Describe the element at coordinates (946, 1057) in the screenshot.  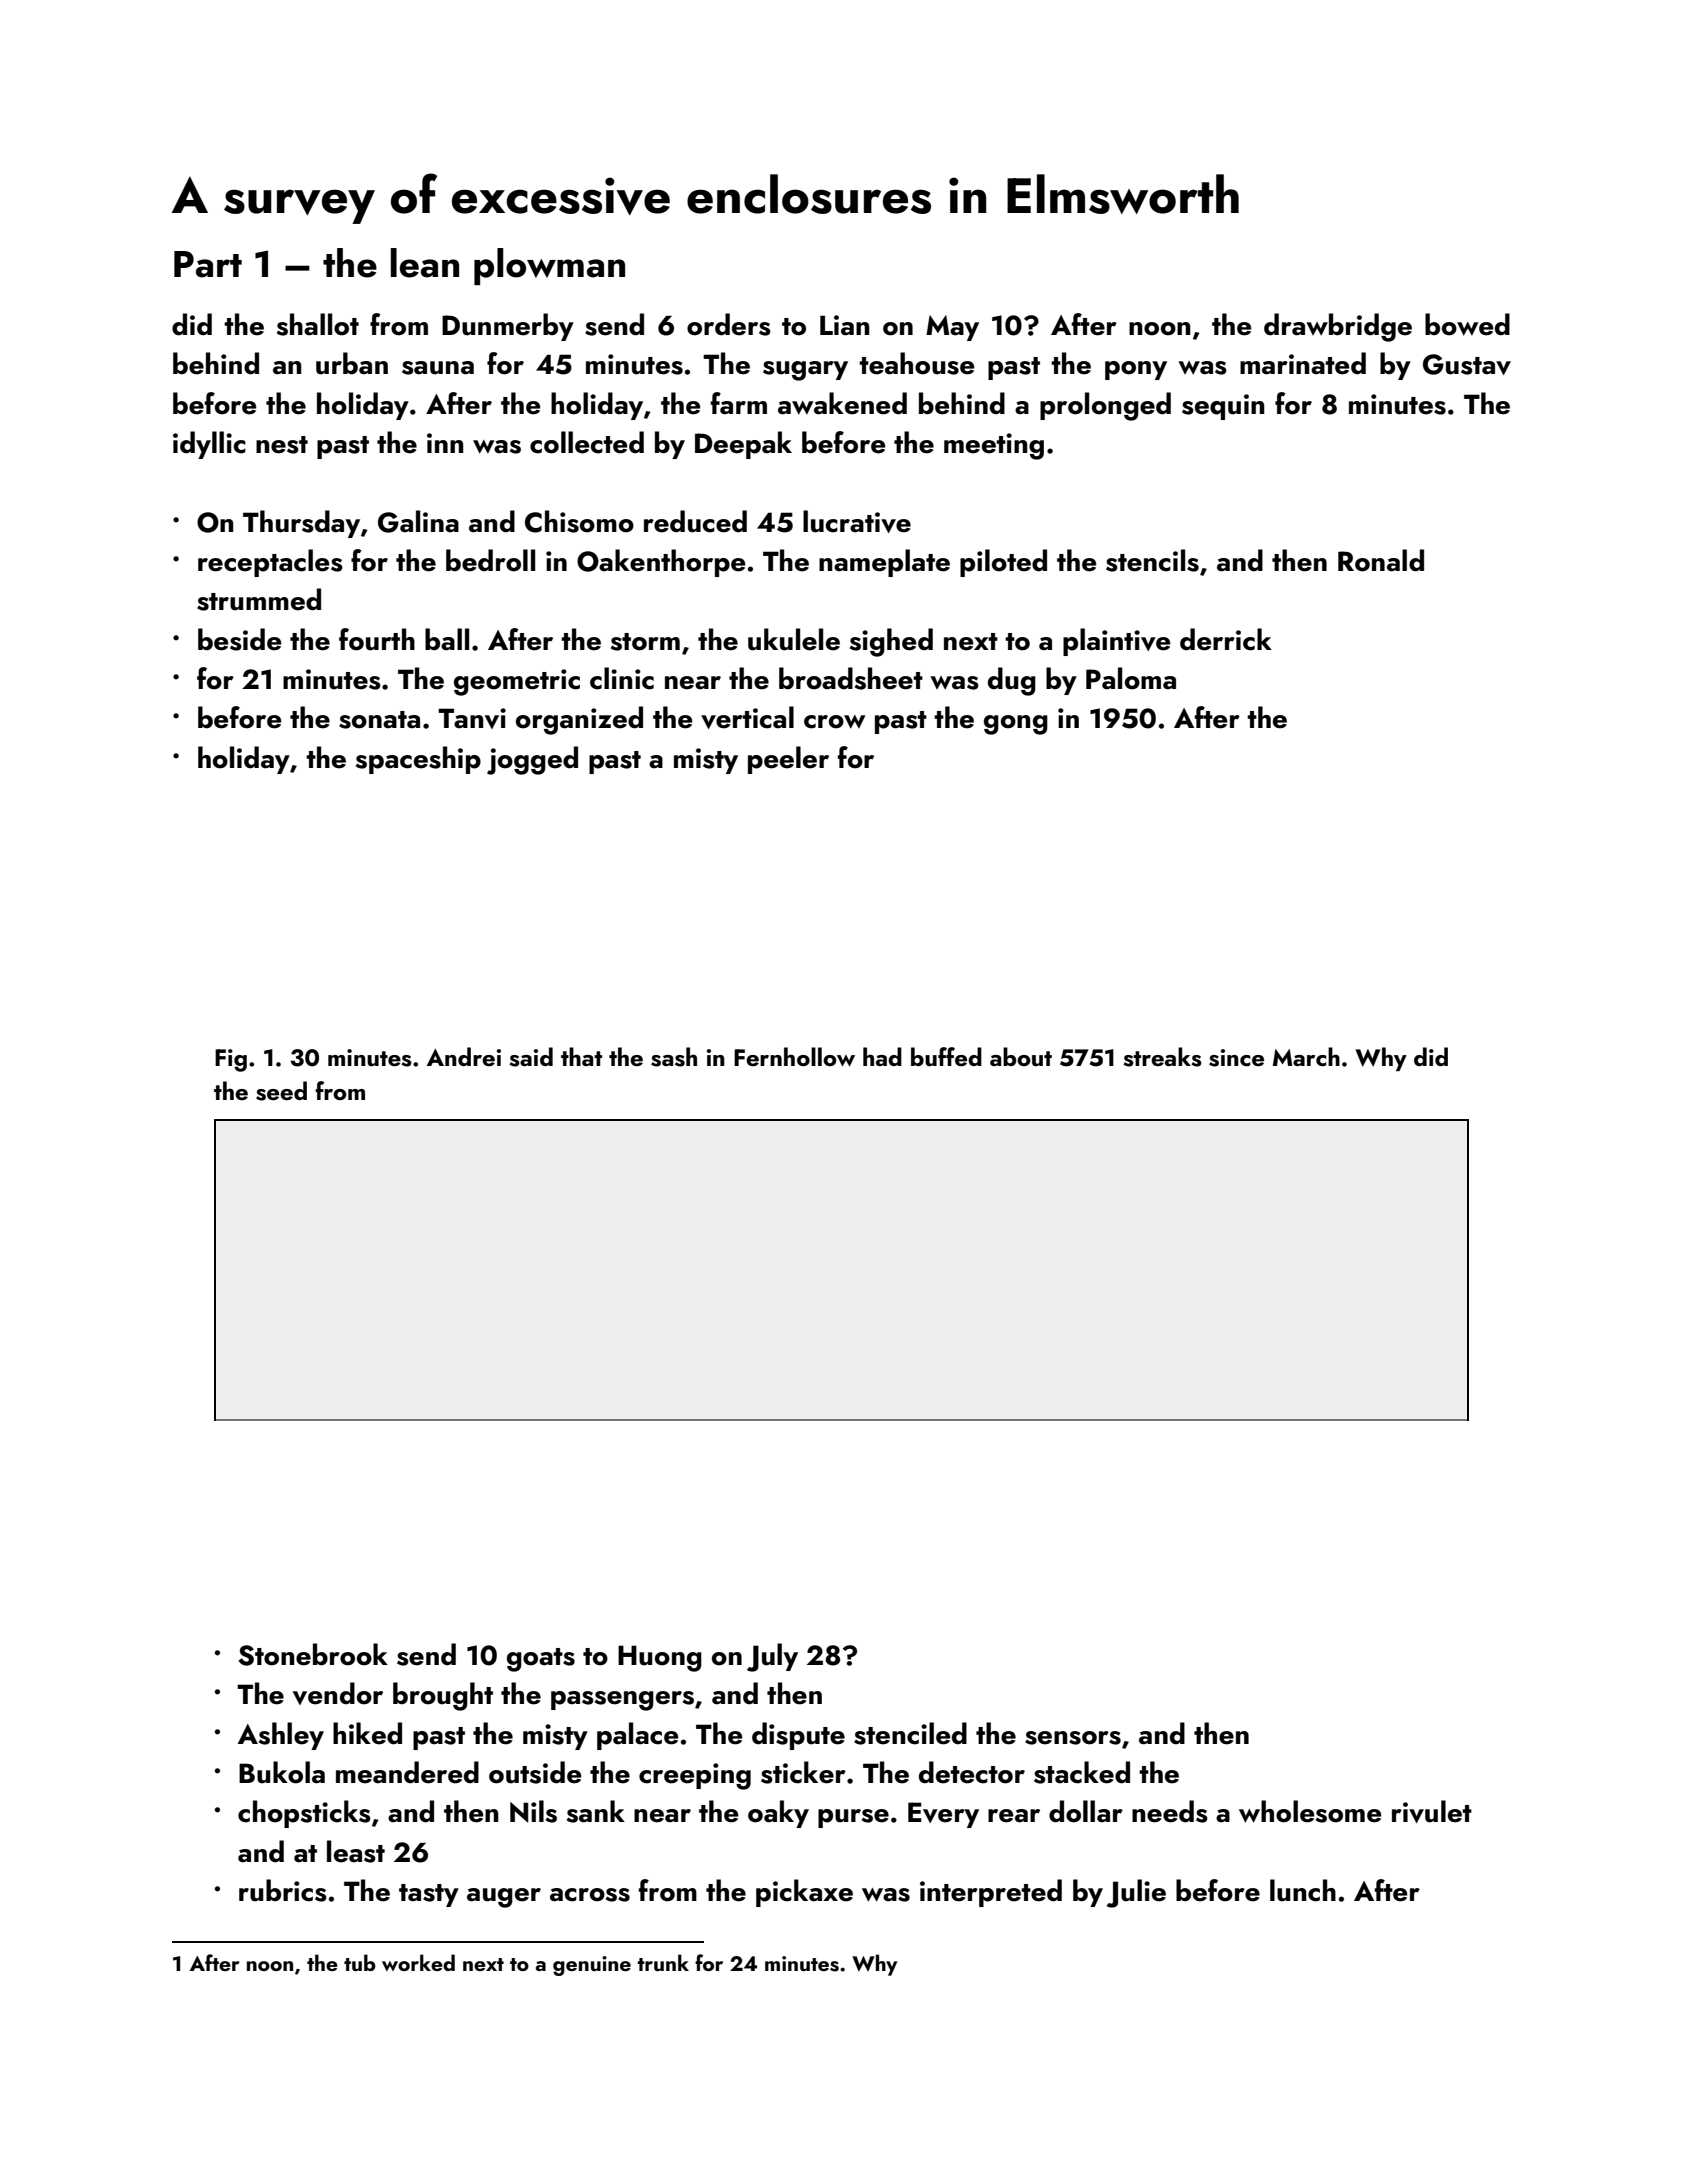
I see `buffed` at that location.
